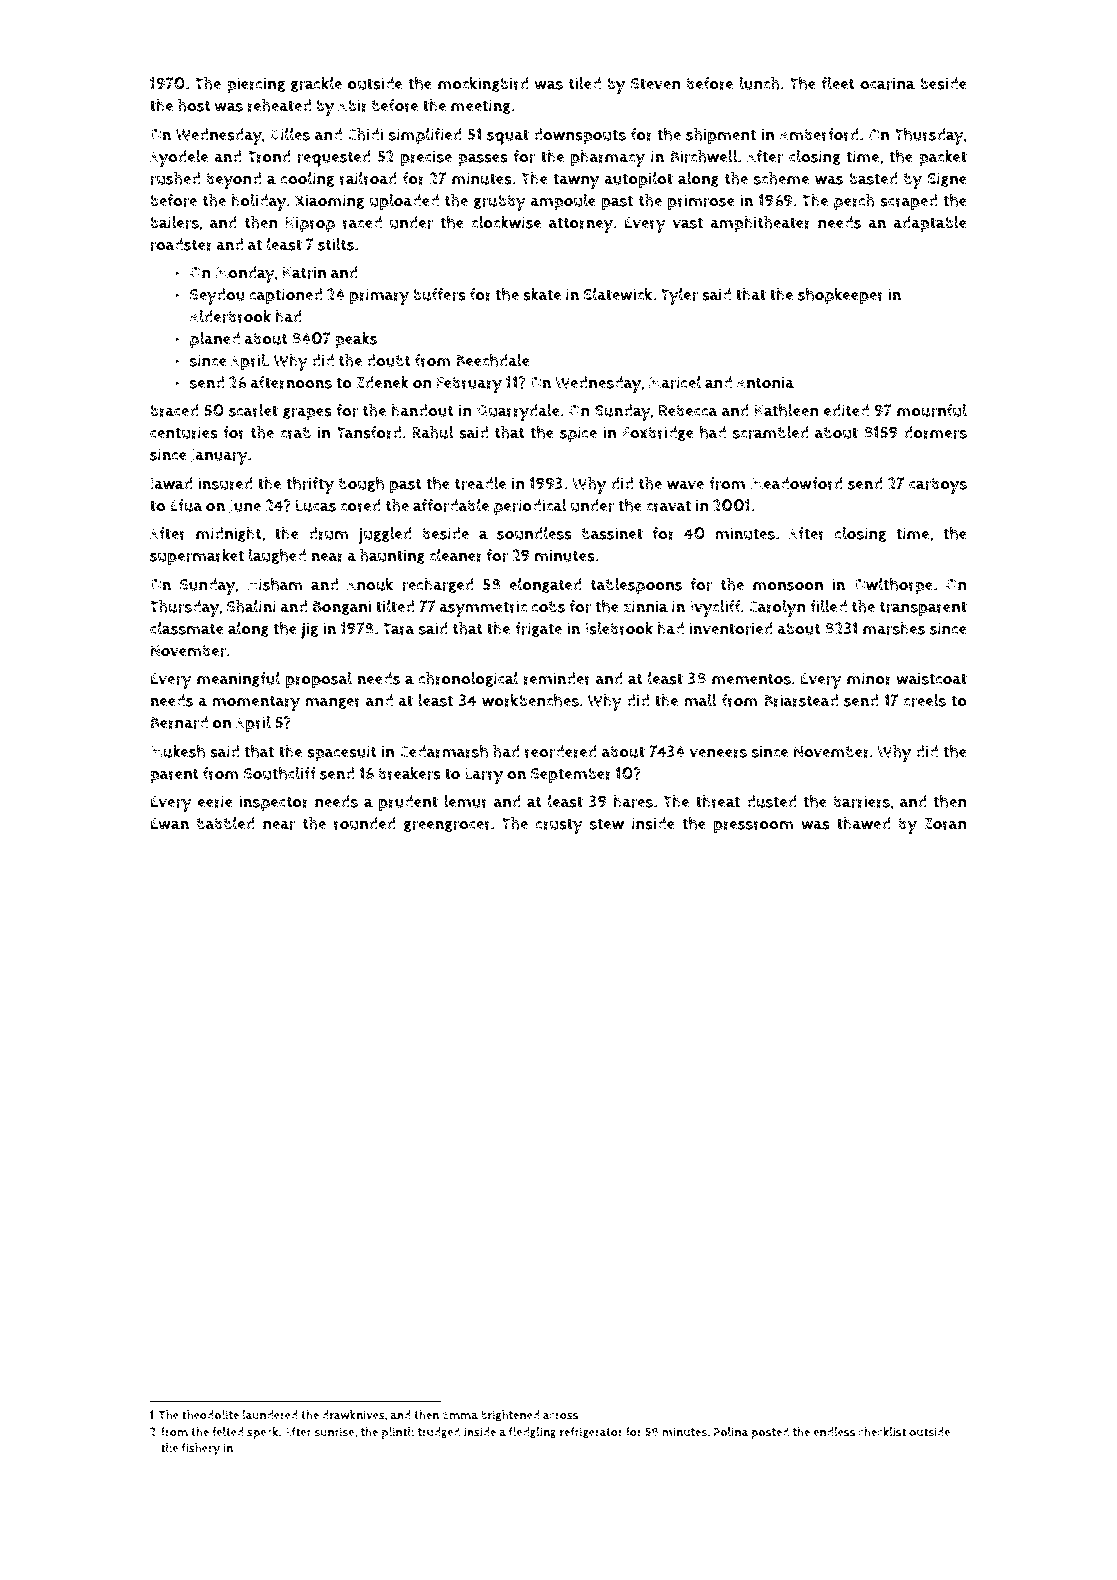  I want to click on brightened, so click(510, 1416).
